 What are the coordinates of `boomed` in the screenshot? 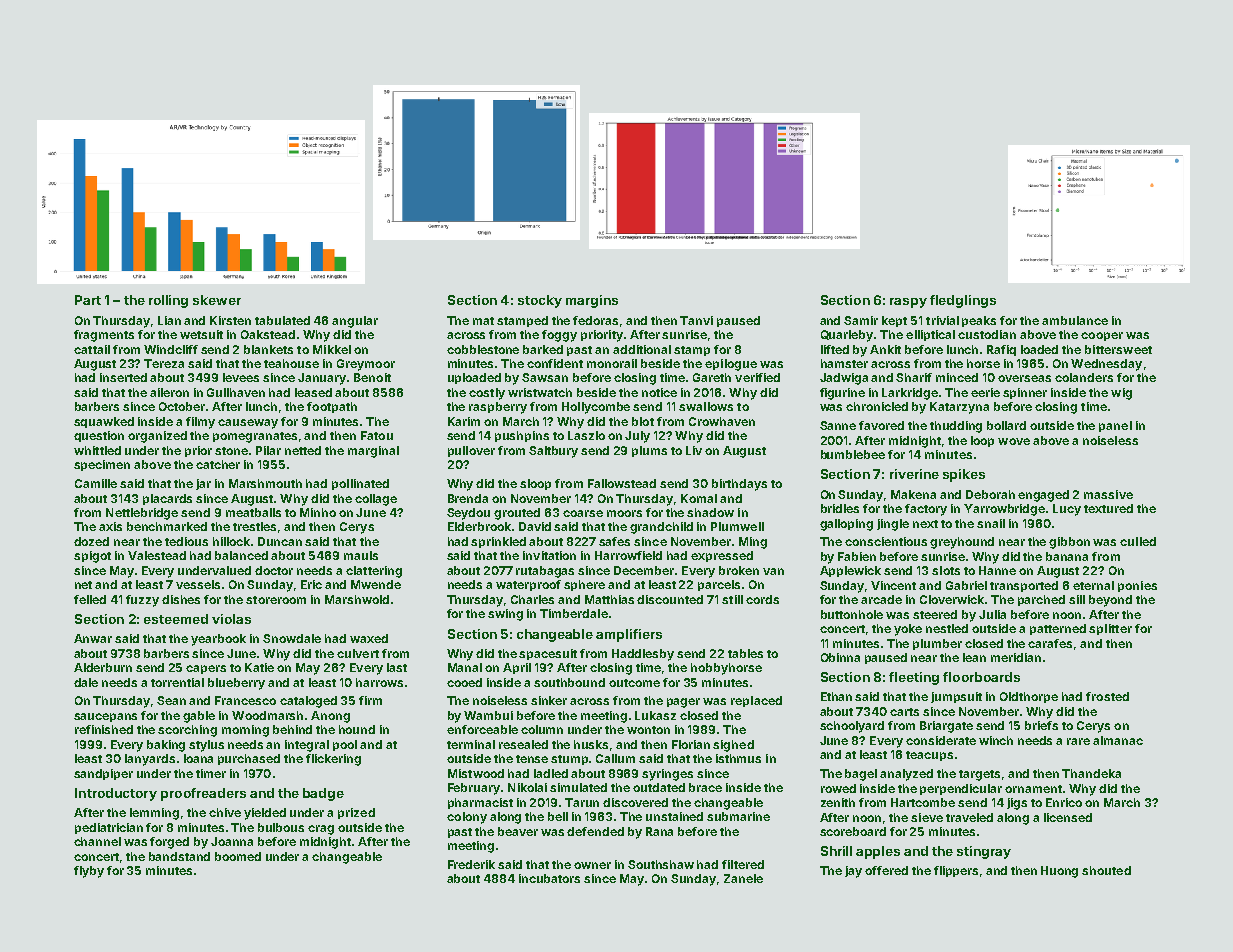 It's located at (238, 856).
